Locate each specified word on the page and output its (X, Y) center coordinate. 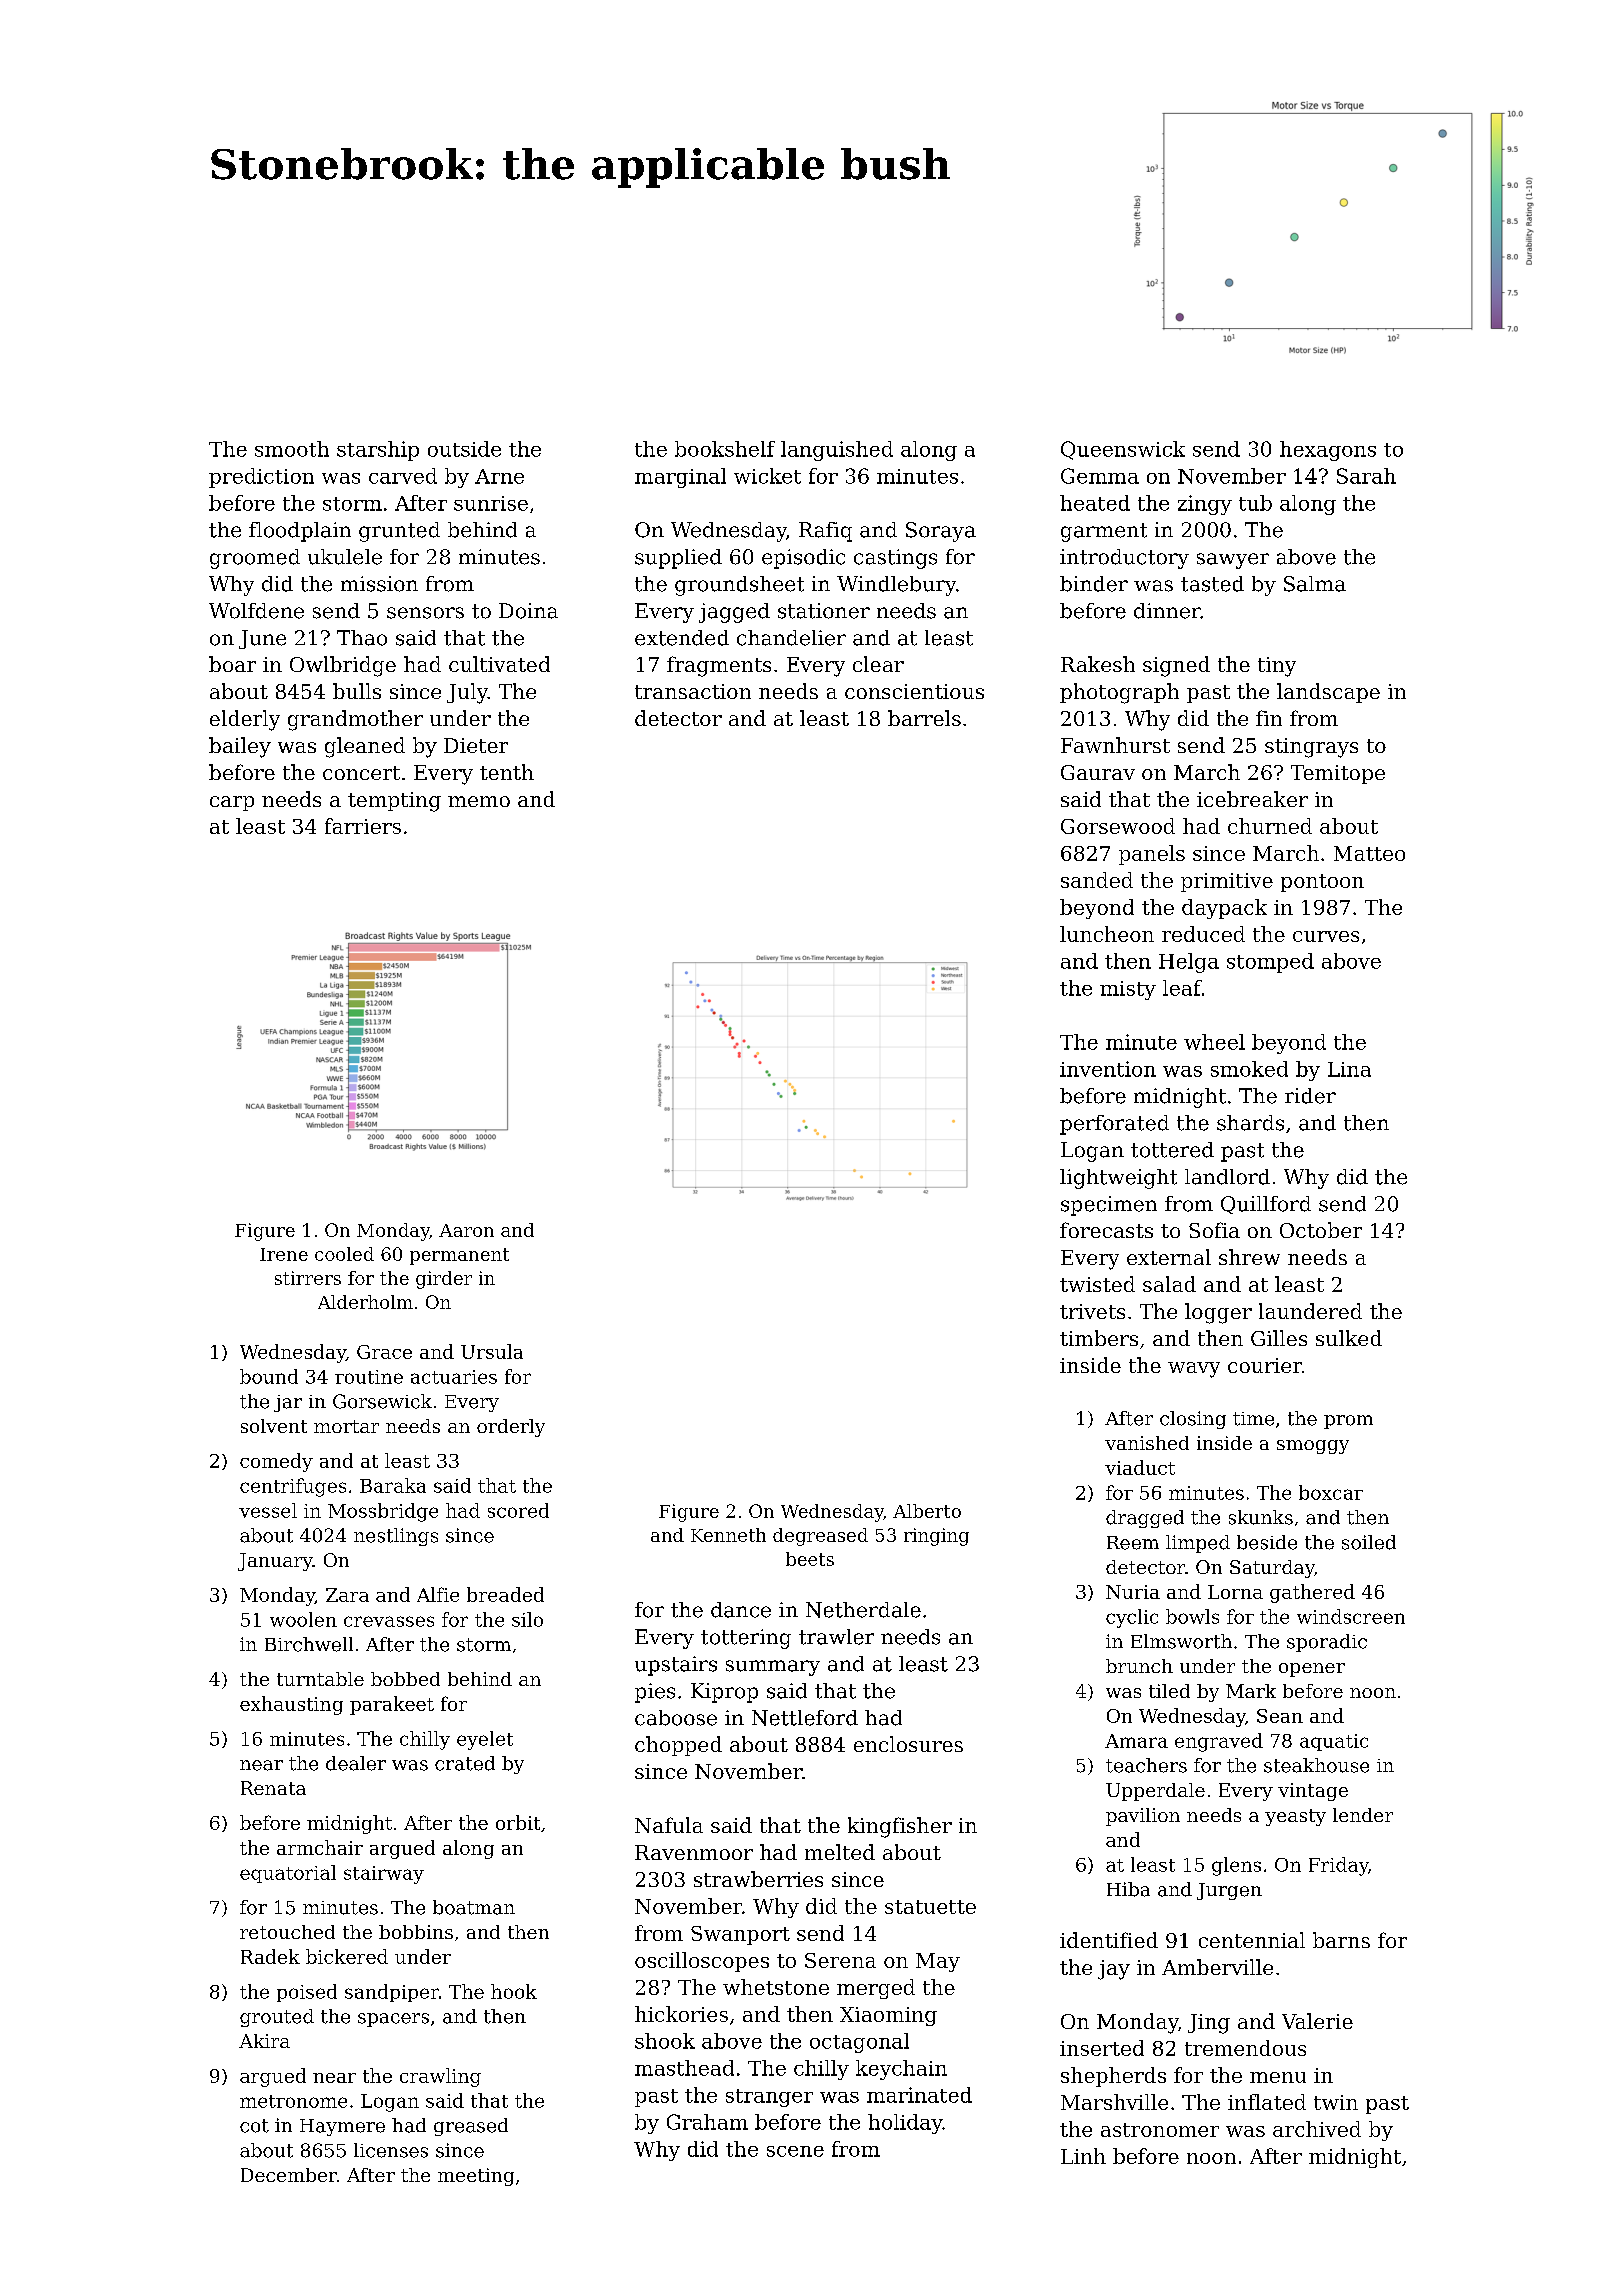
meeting (476, 2177)
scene (795, 2151)
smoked (1249, 1069)
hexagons (1328, 451)
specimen (1109, 1206)
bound (269, 1376)
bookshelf (725, 449)
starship (378, 451)
